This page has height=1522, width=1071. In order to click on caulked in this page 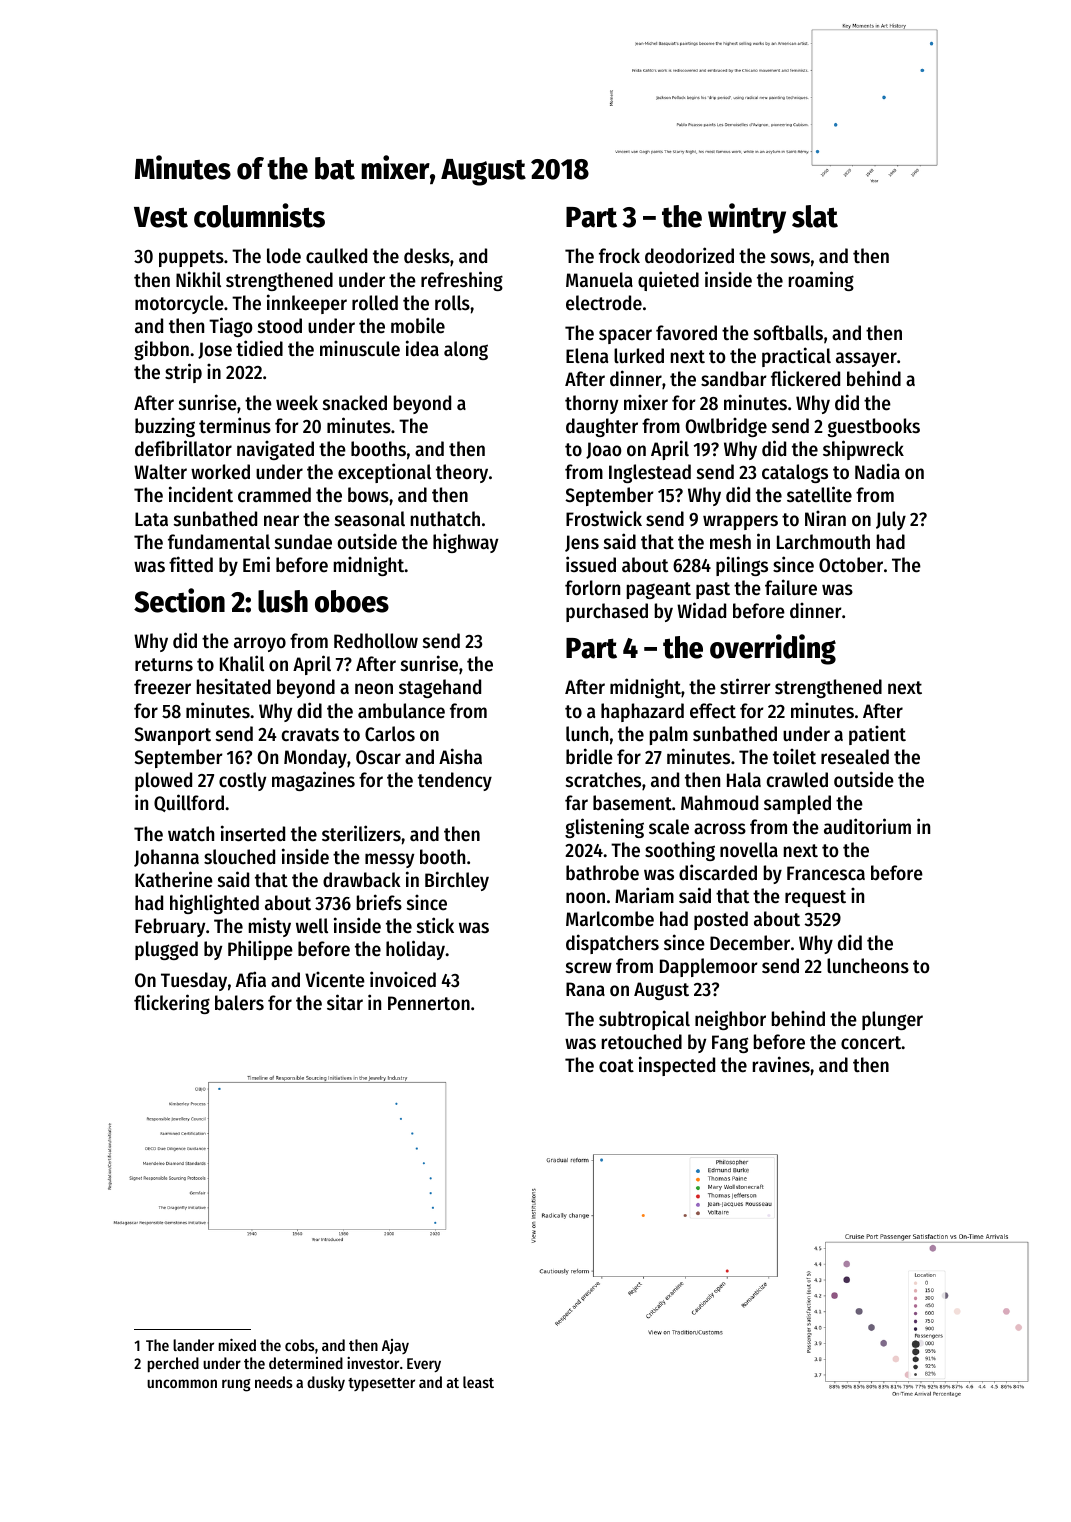, I will do `click(336, 256)`.
